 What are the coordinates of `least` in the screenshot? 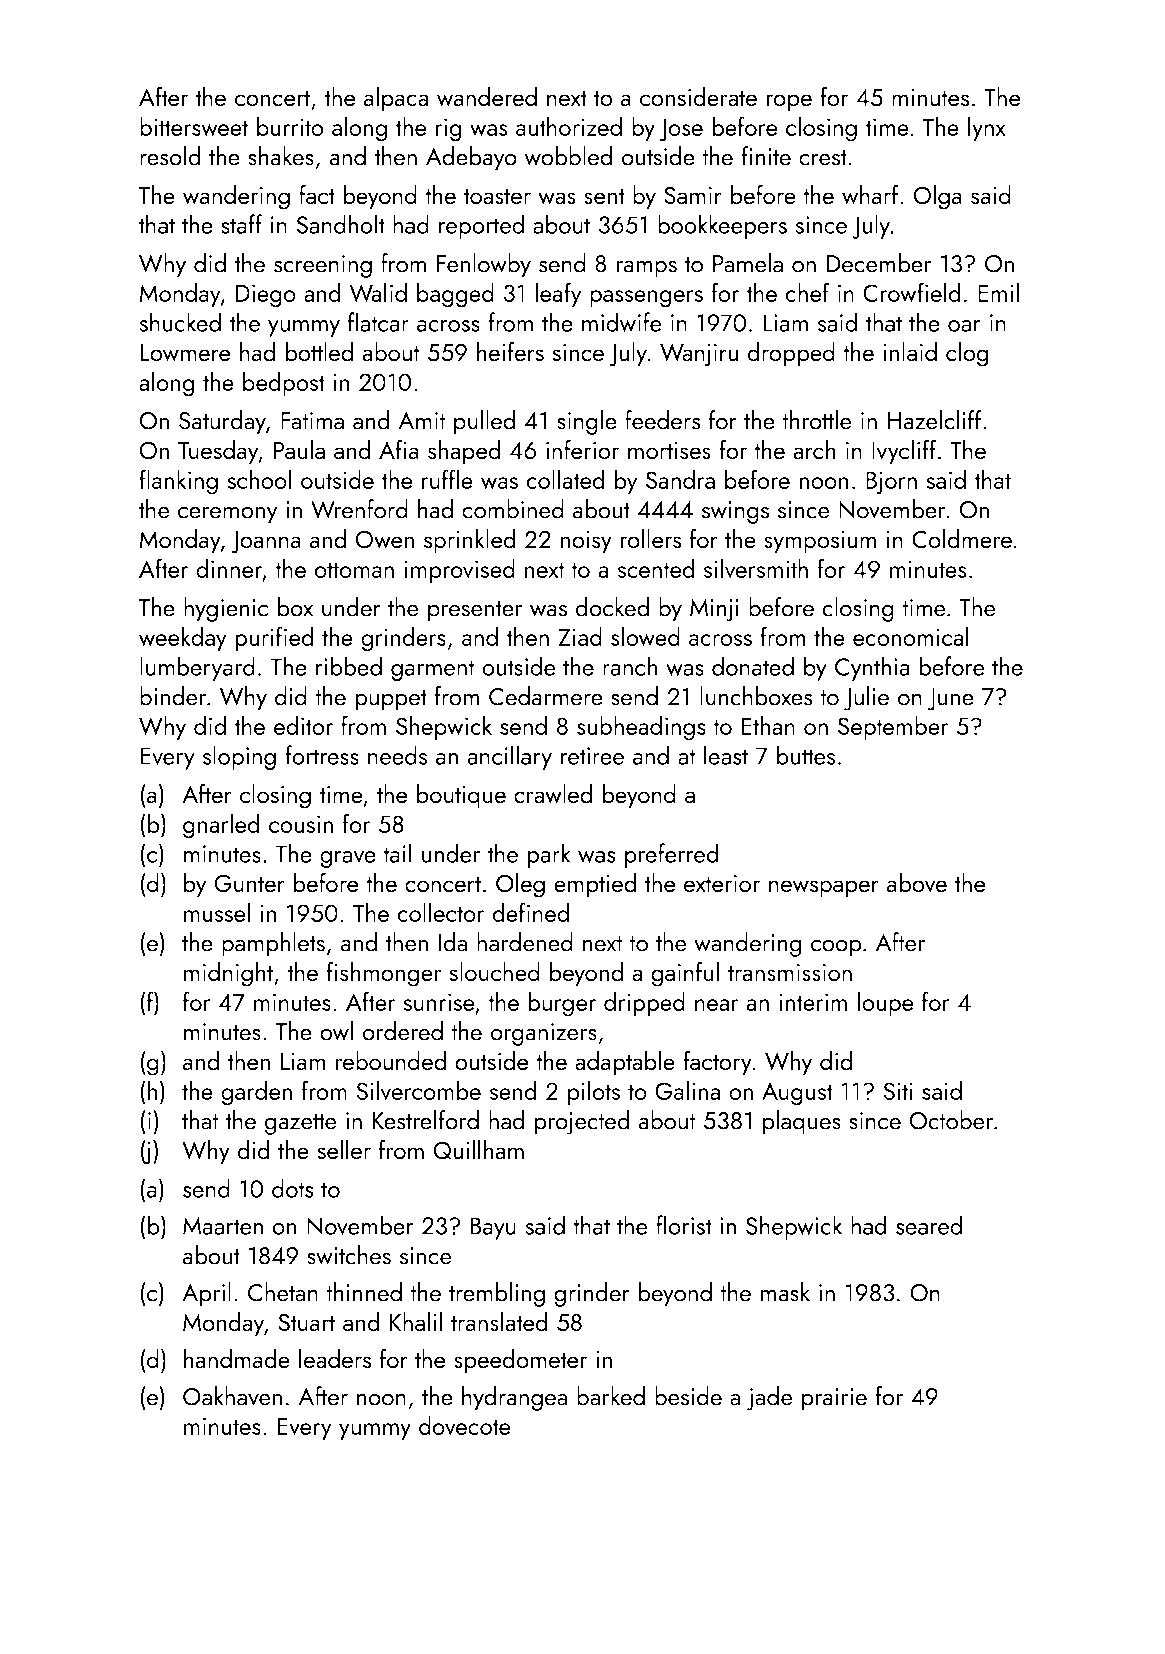 It's located at (726, 755).
